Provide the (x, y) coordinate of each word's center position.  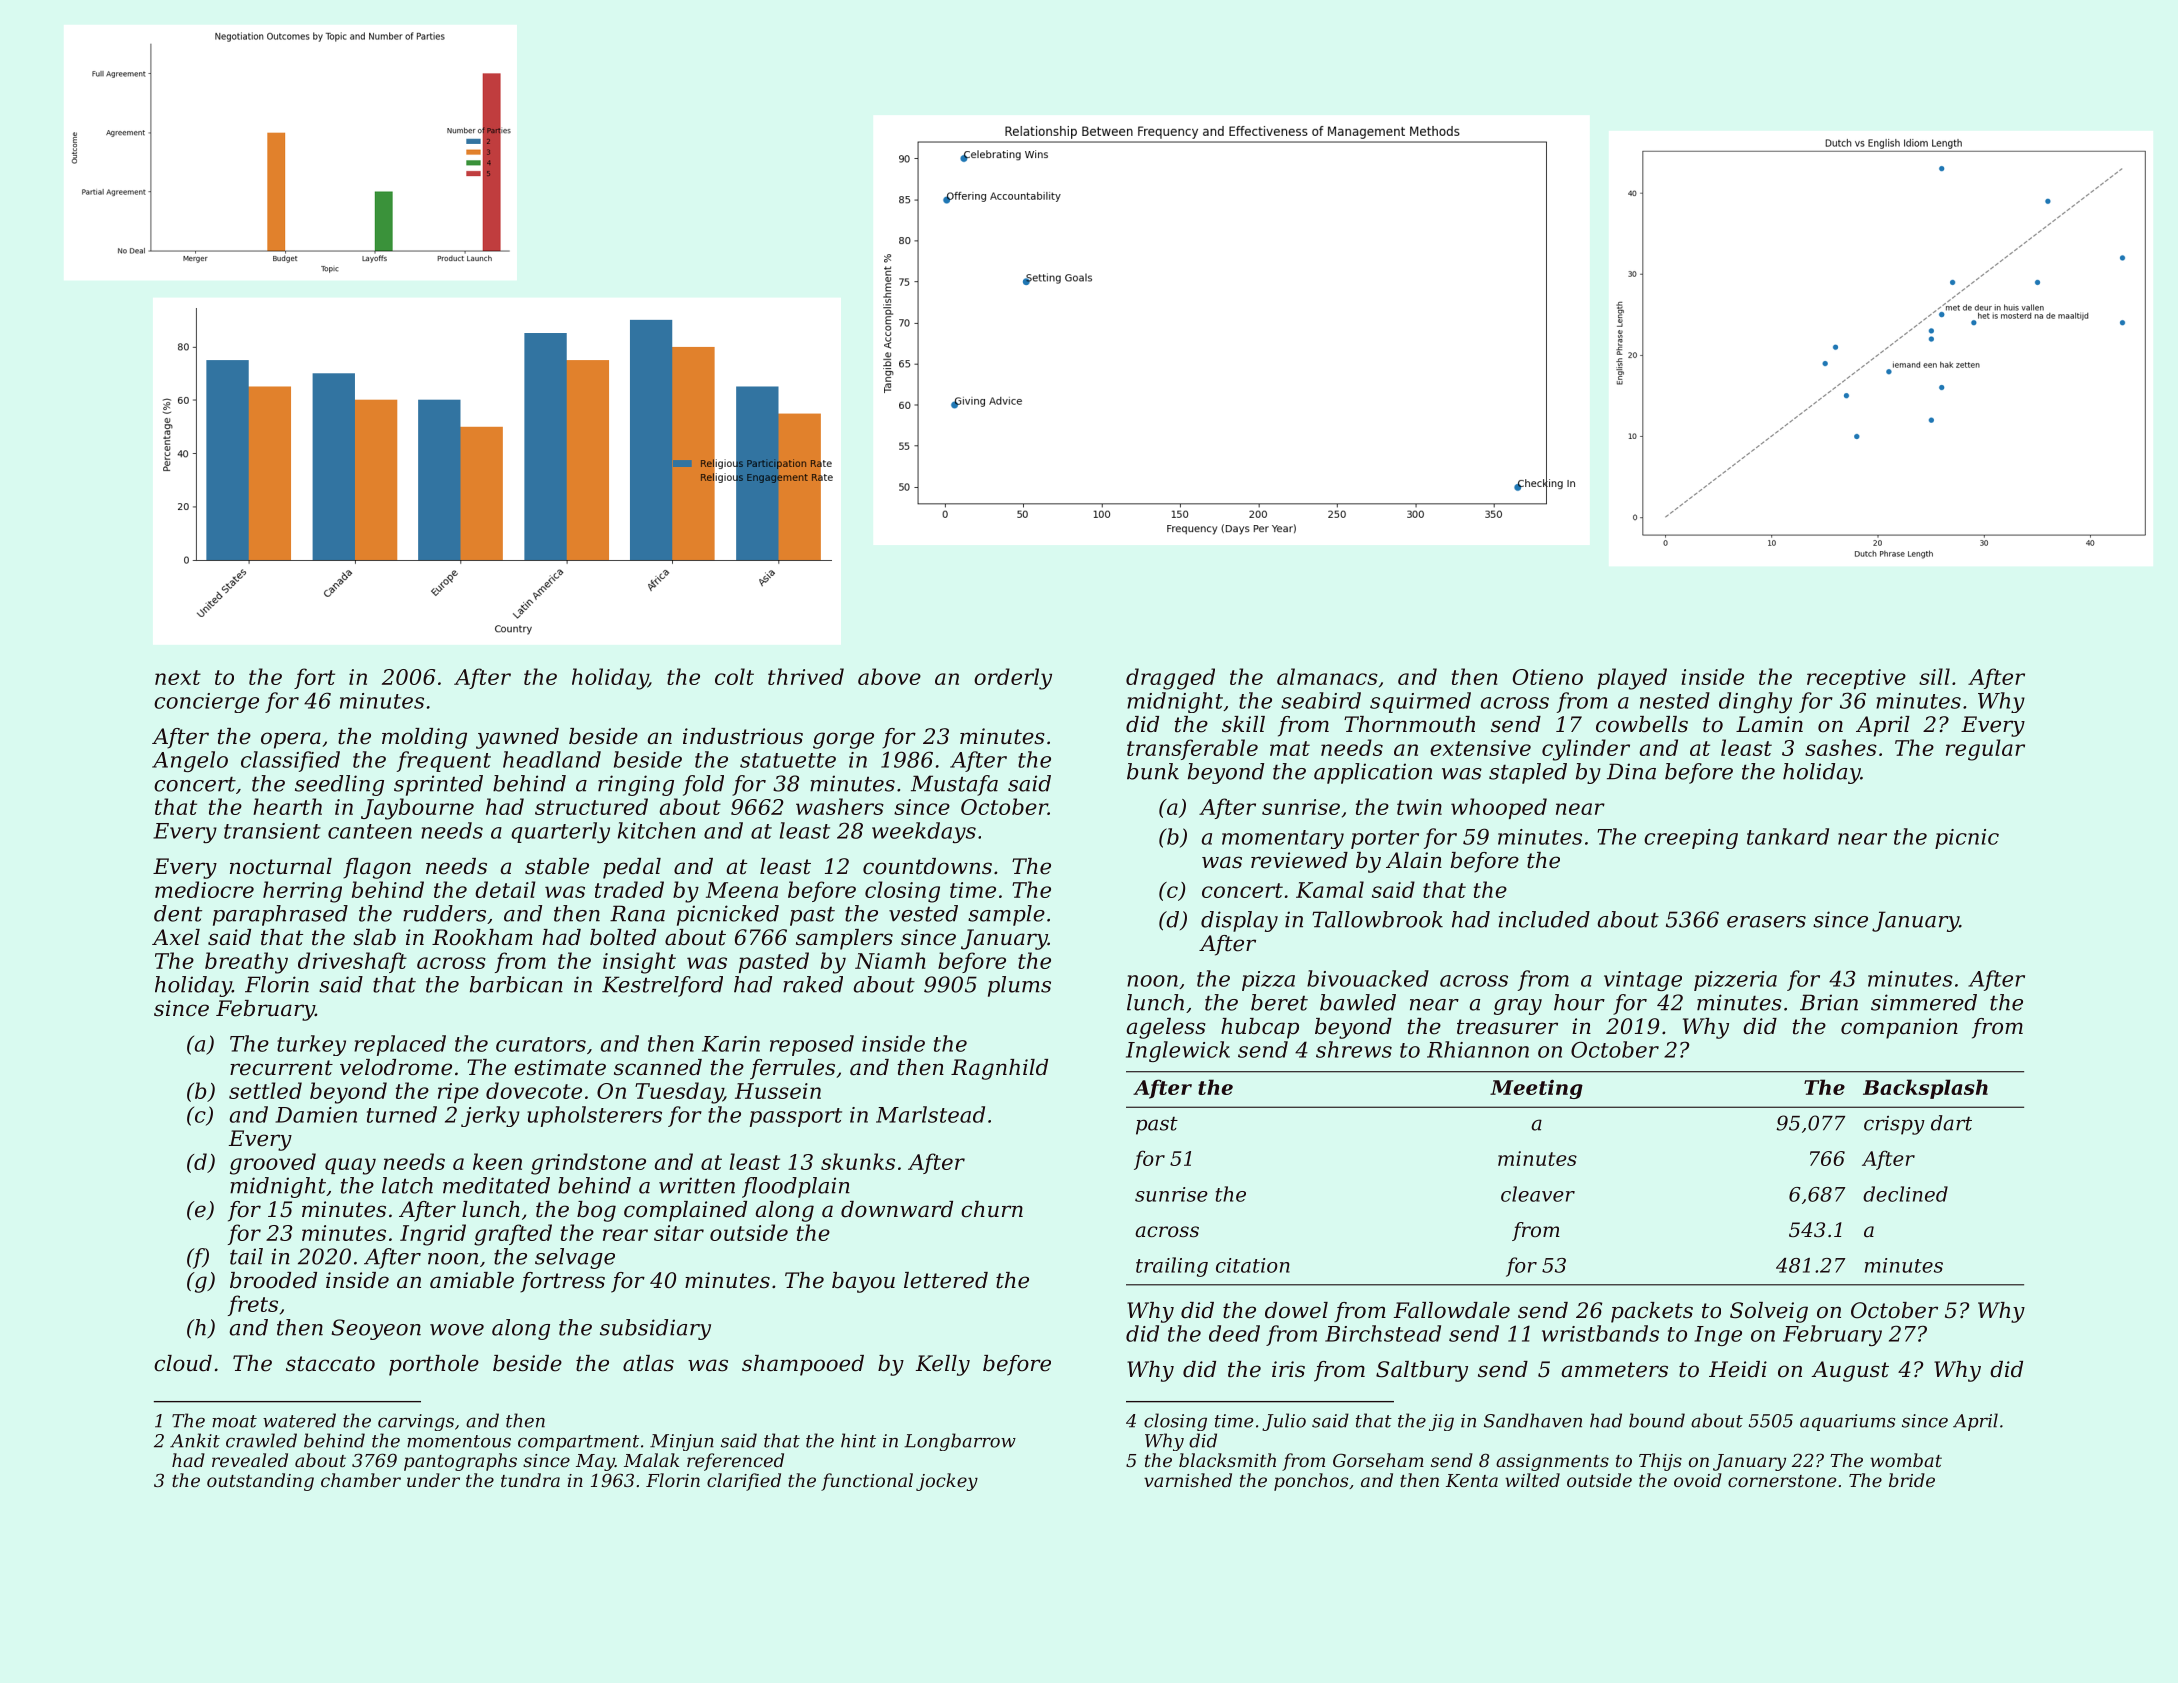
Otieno (1548, 677)
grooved (273, 1164)
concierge (206, 703)
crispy (1894, 1125)
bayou (863, 1282)
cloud (183, 1363)
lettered (946, 1280)
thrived (806, 676)
